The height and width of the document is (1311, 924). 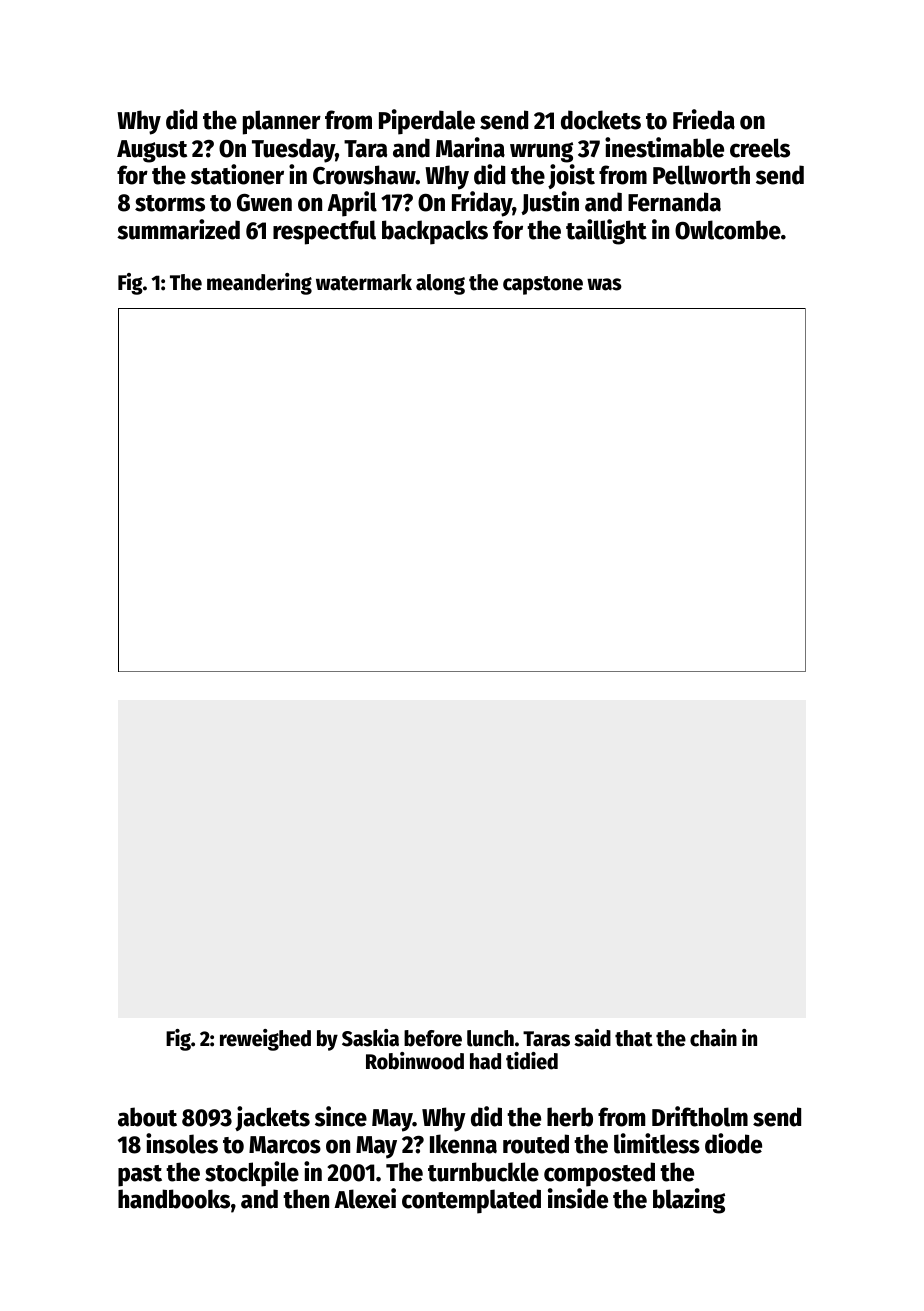 I want to click on meandering, so click(x=259, y=284).
